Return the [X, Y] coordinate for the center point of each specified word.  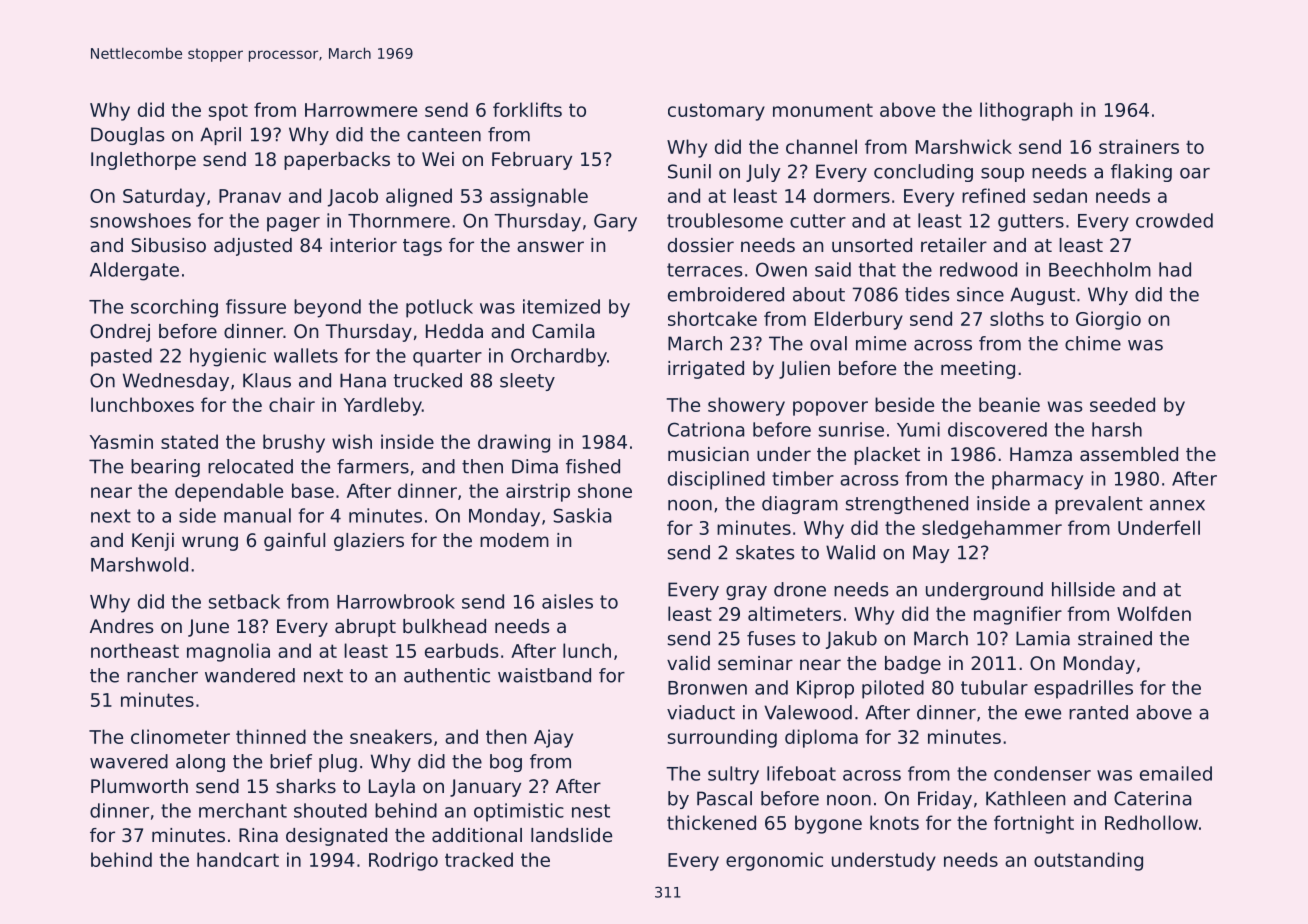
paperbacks [337, 161]
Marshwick [964, 146]
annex [1177, 505]
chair [292, 404]
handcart [238, 859]
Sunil [689, 171]
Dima [535, 466]
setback [244, 601]
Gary [615, 222]
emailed [1176, 773]
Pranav [250, 196]
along [200, 763]
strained [1115, 638]
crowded [1174, 220]
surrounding [722, 738]
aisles [567, 601]
